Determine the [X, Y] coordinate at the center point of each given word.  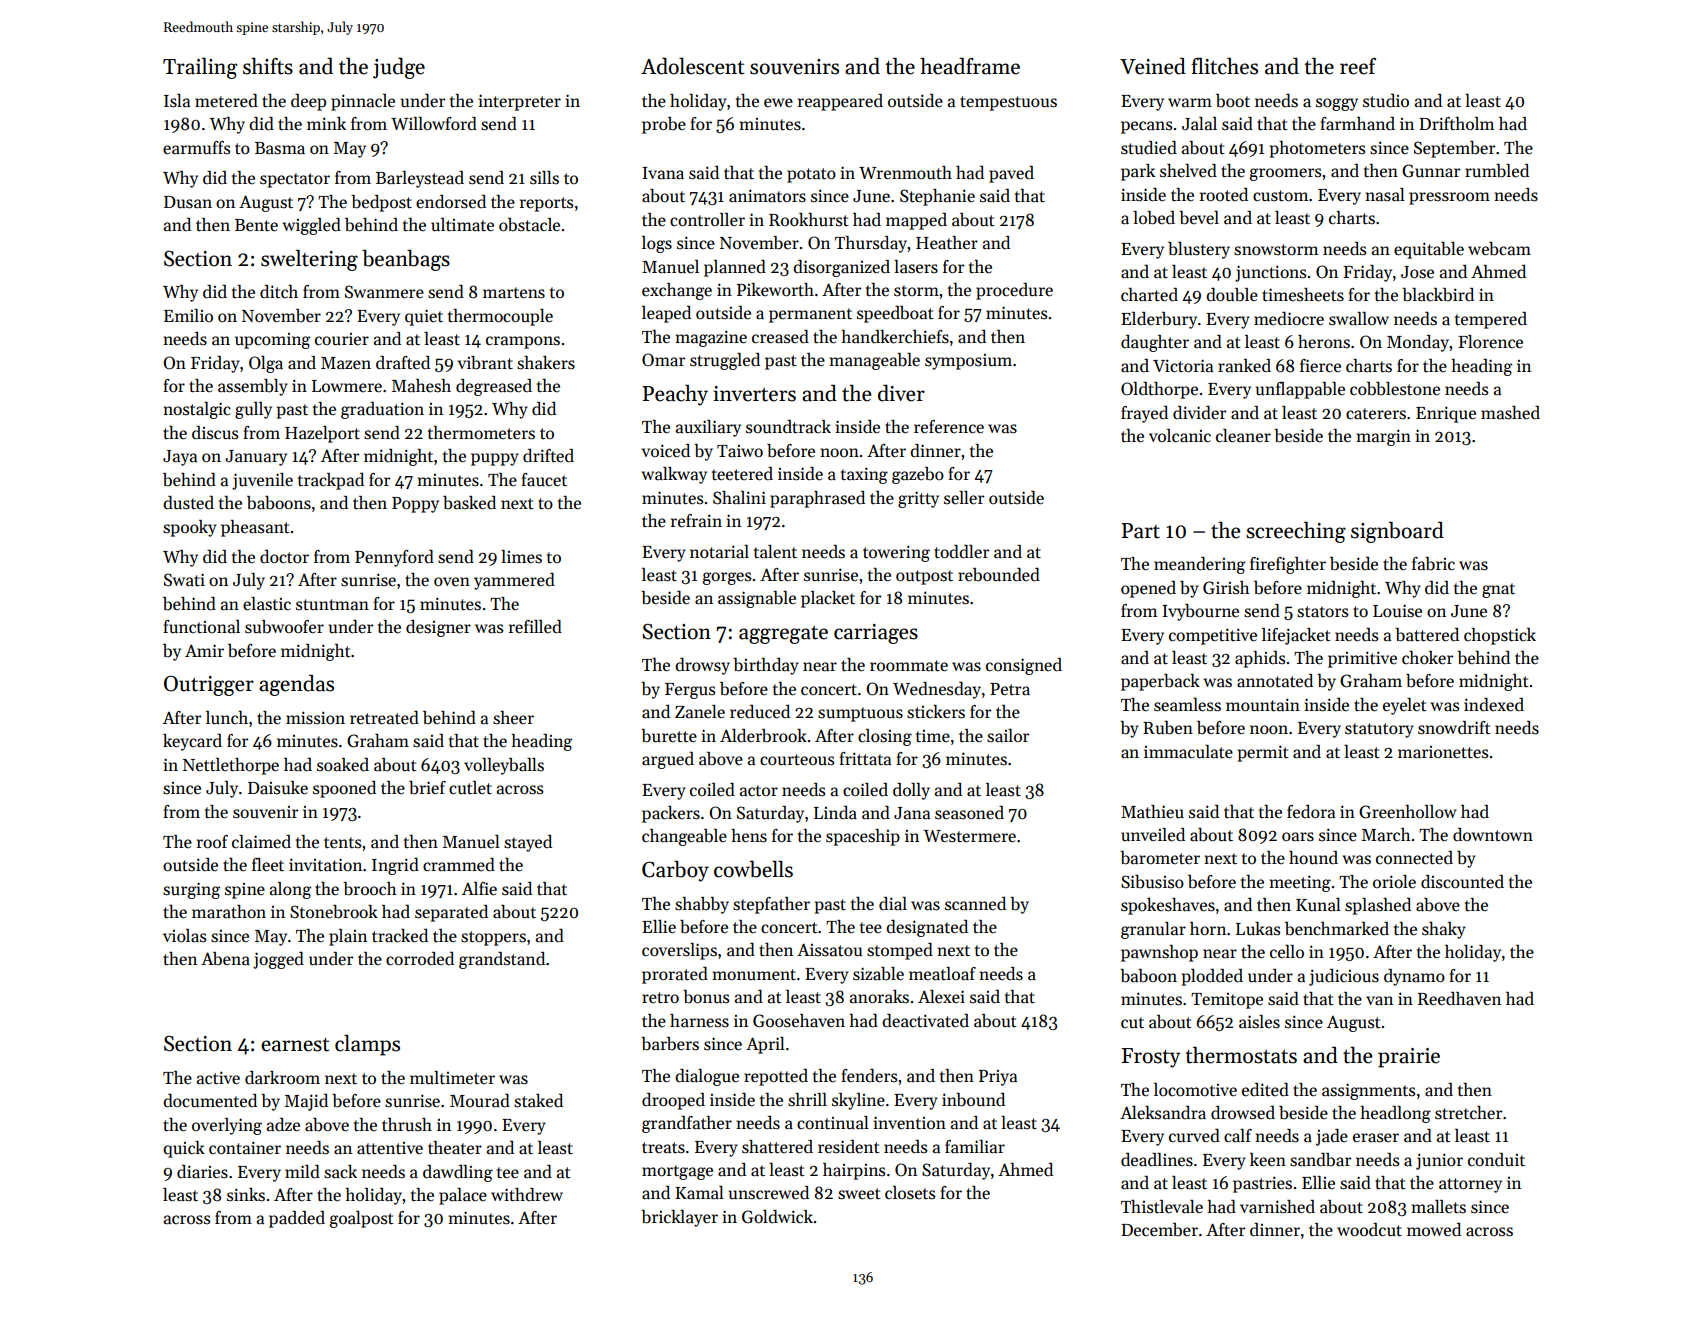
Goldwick [777, 1217]
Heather [947, 243]
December [1159, 1230]
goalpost [362, 1219]
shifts [268, 66]
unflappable [1300, 390]
